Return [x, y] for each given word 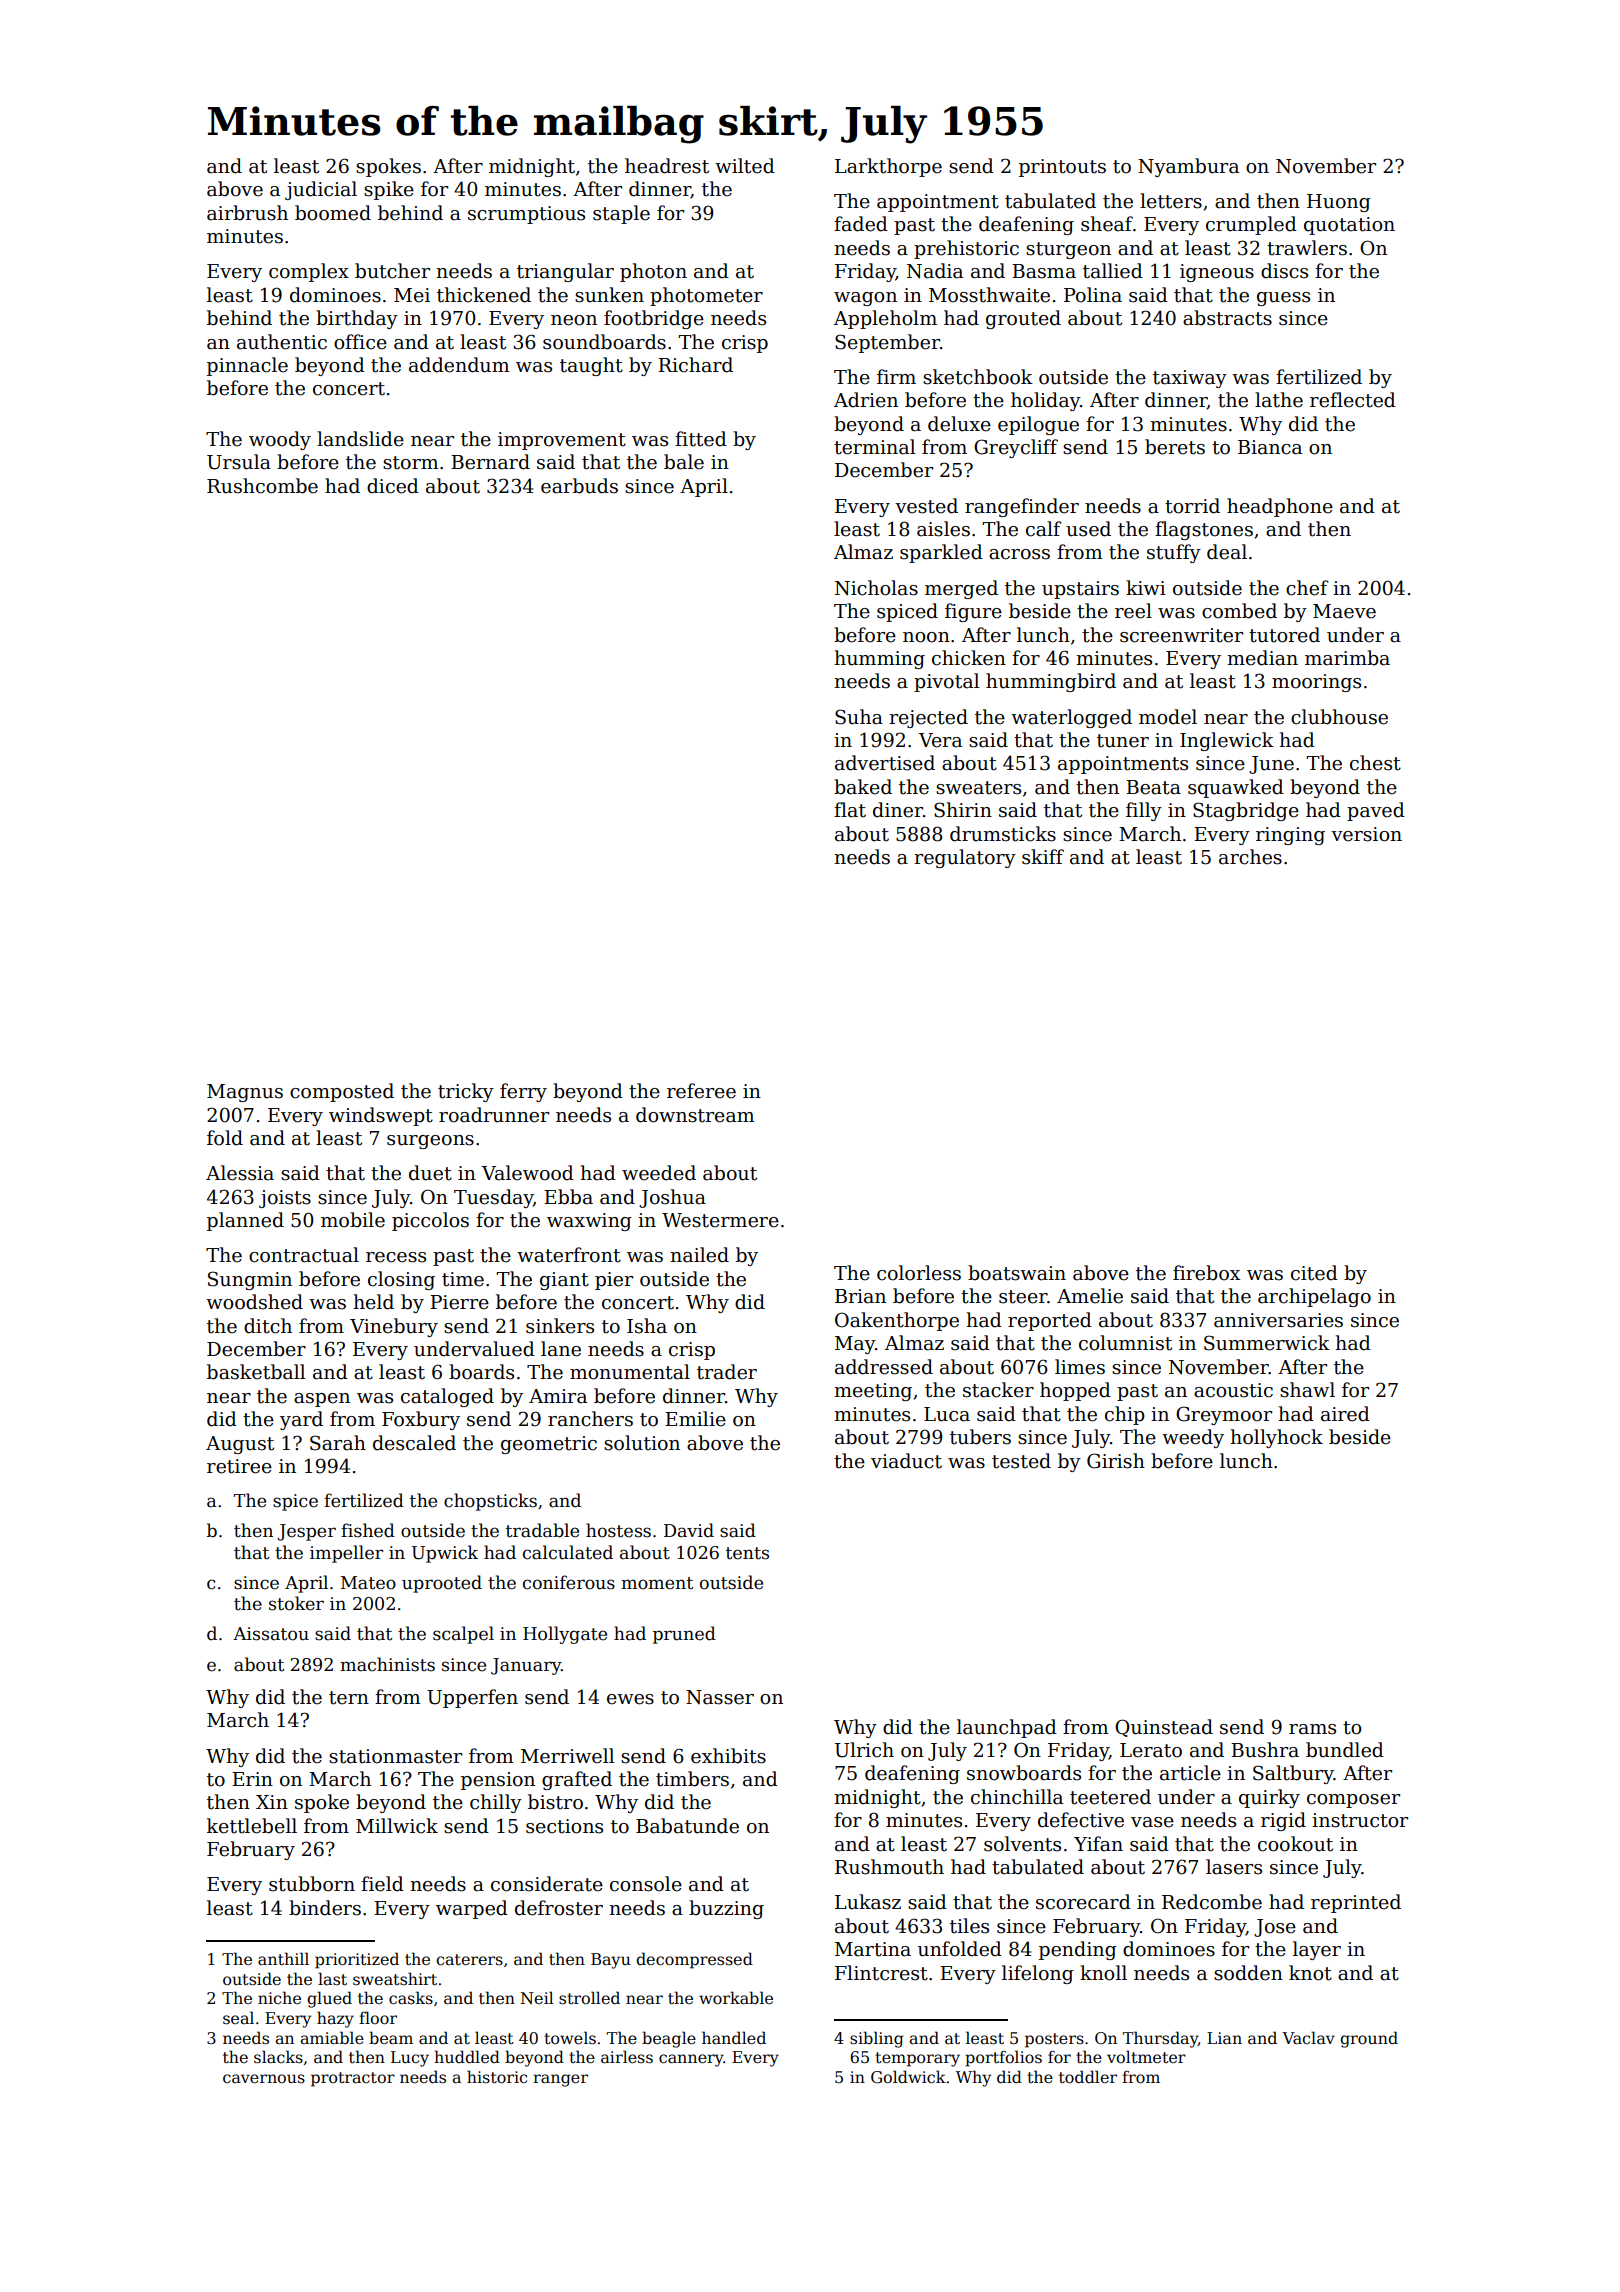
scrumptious [526, 215]
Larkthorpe [888, 167]
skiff [1043, 857]
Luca [947, 1414]
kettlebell [252, 1826]
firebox [1206, 1273]
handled [734, 2038]
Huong [1339, 203]
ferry [523, 1092]
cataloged [447, 1397]
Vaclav [1308, 2038]
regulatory [965, 858]
